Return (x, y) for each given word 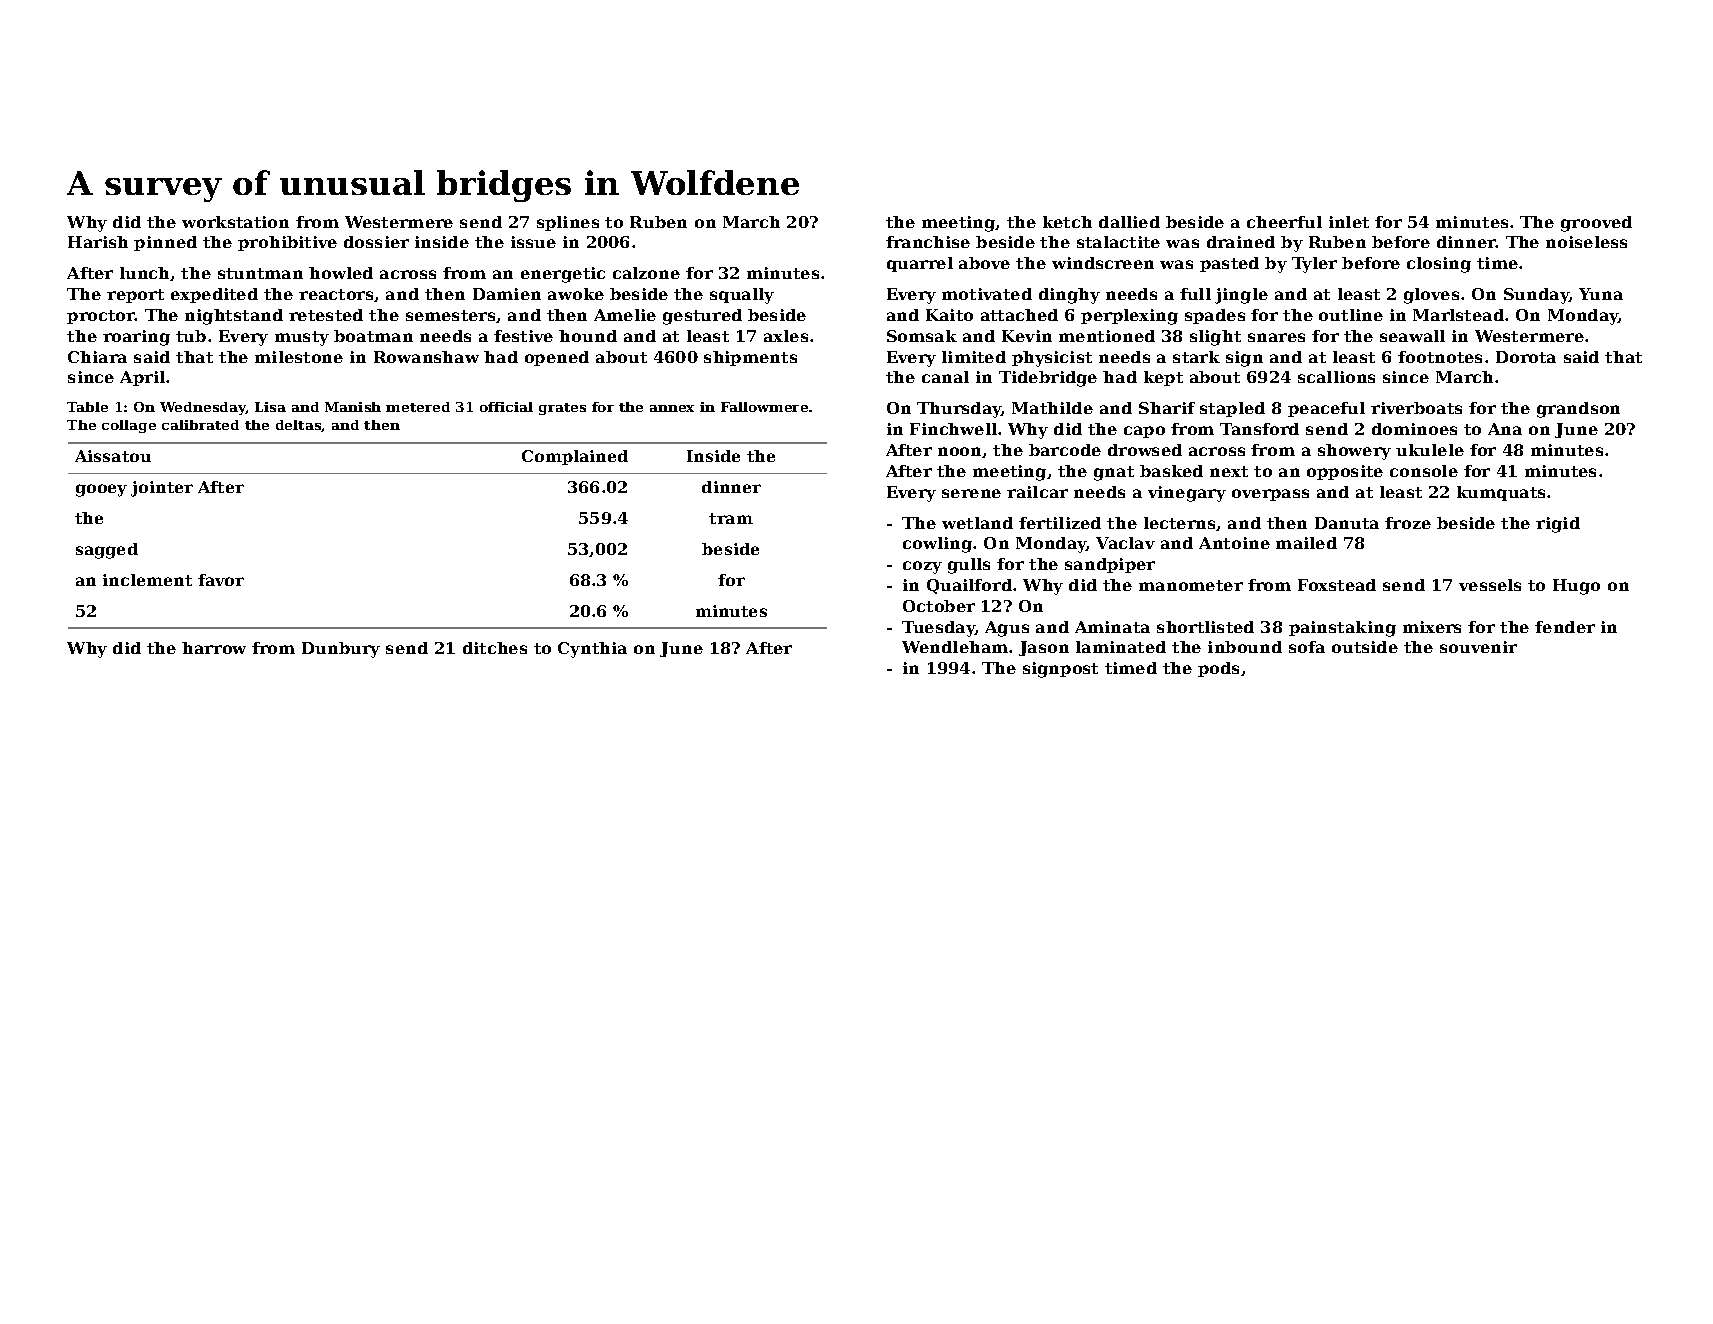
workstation (235, 222)
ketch (1067, 222)
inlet (1349, 222)
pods (1218, 669)
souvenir (1478, 647)
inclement (147, 580)
